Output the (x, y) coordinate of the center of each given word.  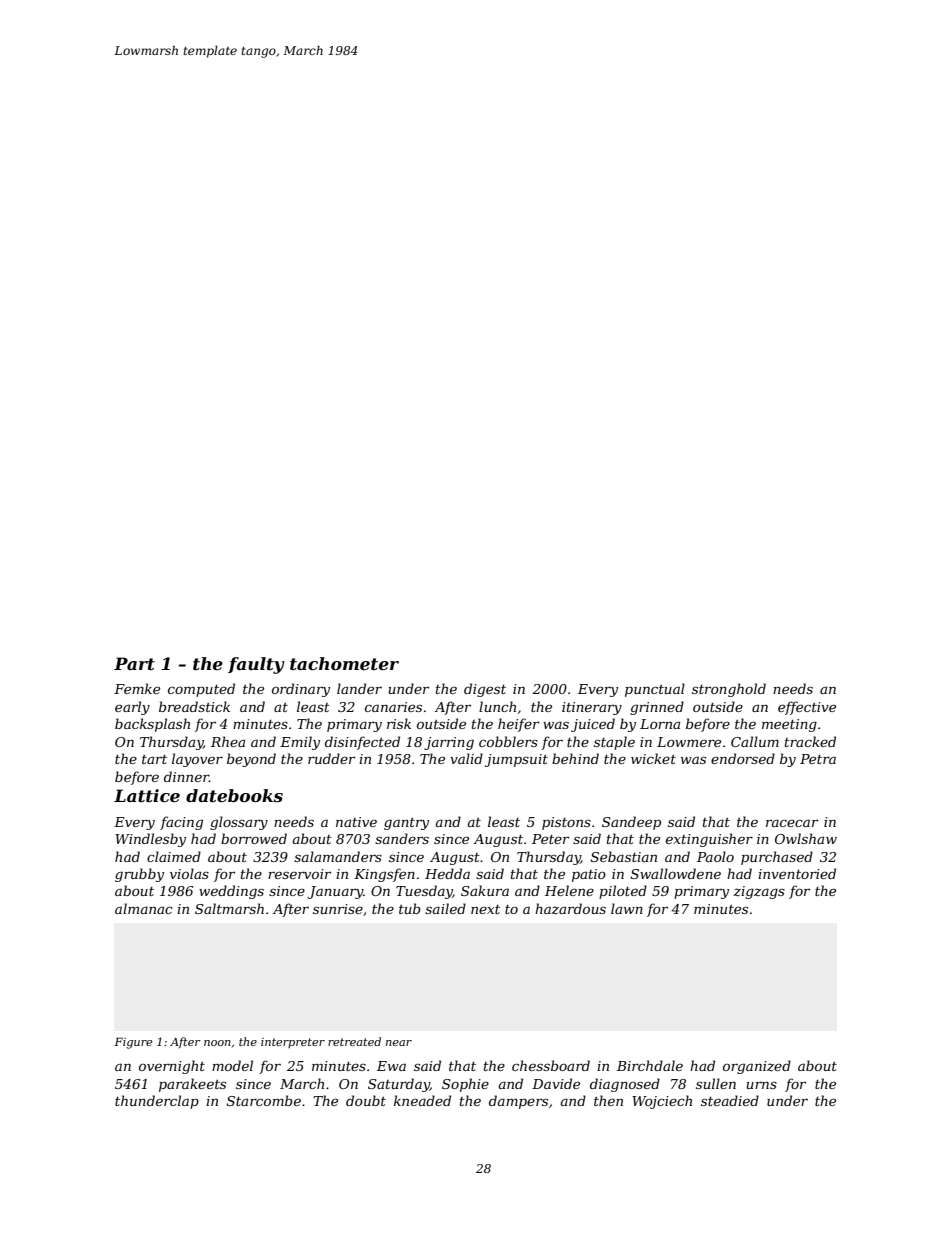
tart (154, 759)
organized (757, 1067)
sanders (402, 838)
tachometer (344, 663)
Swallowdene (676, 873)
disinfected (362, 743)
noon (217, 1043)
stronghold (729, 690)
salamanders (338, 856)
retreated (354, 1041)
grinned (657, 708)
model (232, 1065)
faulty (256, 665)
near (399, 1043)
